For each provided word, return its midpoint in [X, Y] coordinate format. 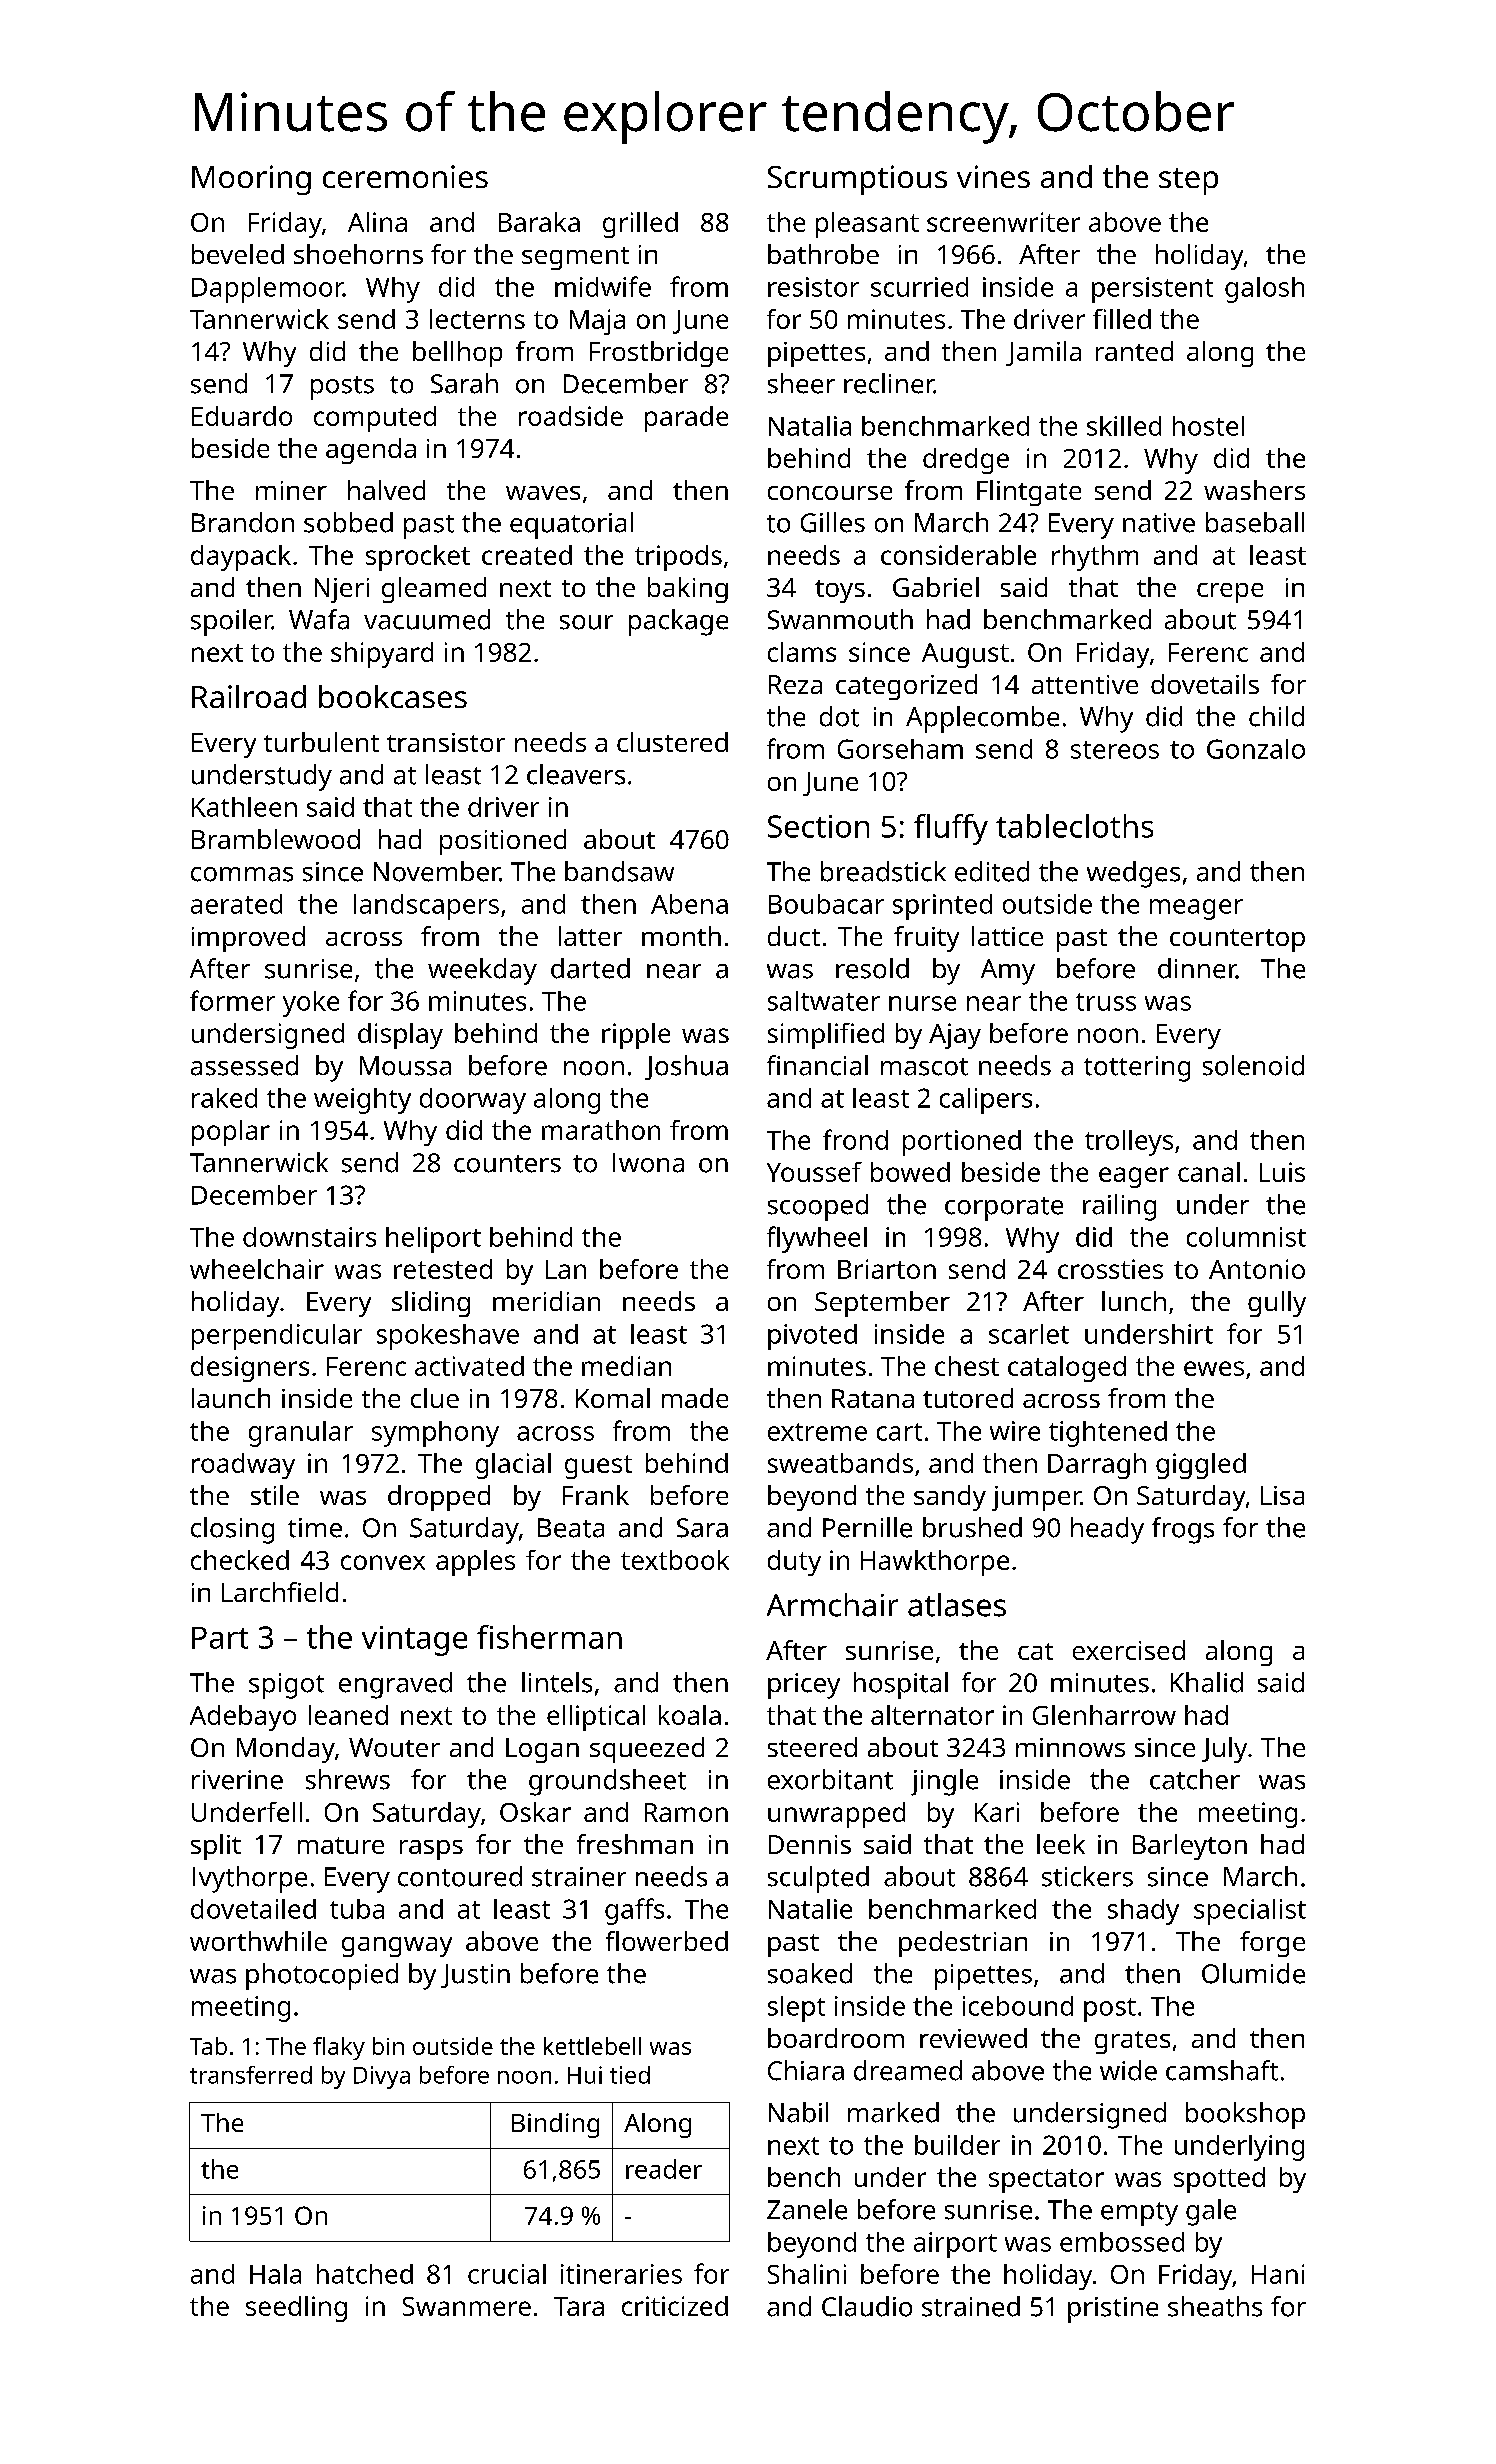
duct [794, 936]
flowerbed [667, 1941]
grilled [640, 225]
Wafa [319, 619]
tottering [1137, 1069]
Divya [382, 2077]
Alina [377, 222]
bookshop [1245, 2115]
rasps [431, 1850]
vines [993, 176]
